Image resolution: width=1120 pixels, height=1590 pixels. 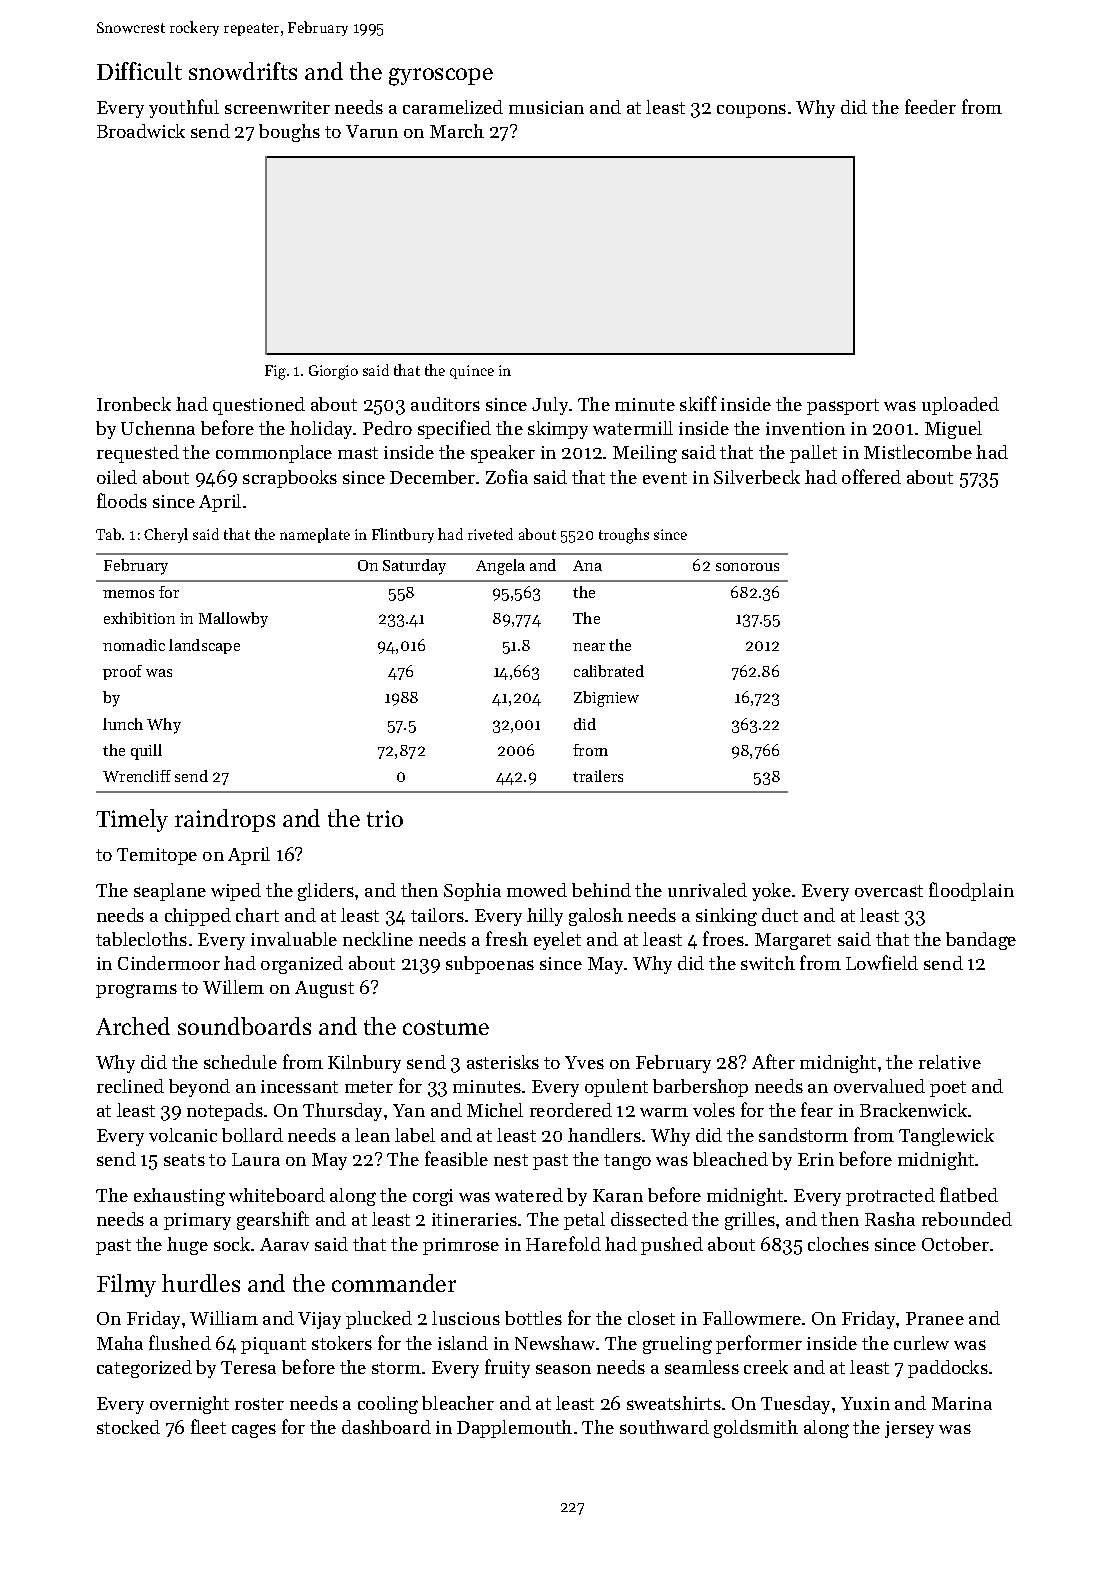 What do you see at coordinates (273, 1345) in the page?
I see `piquant` at bounding box center [273, 1345].
